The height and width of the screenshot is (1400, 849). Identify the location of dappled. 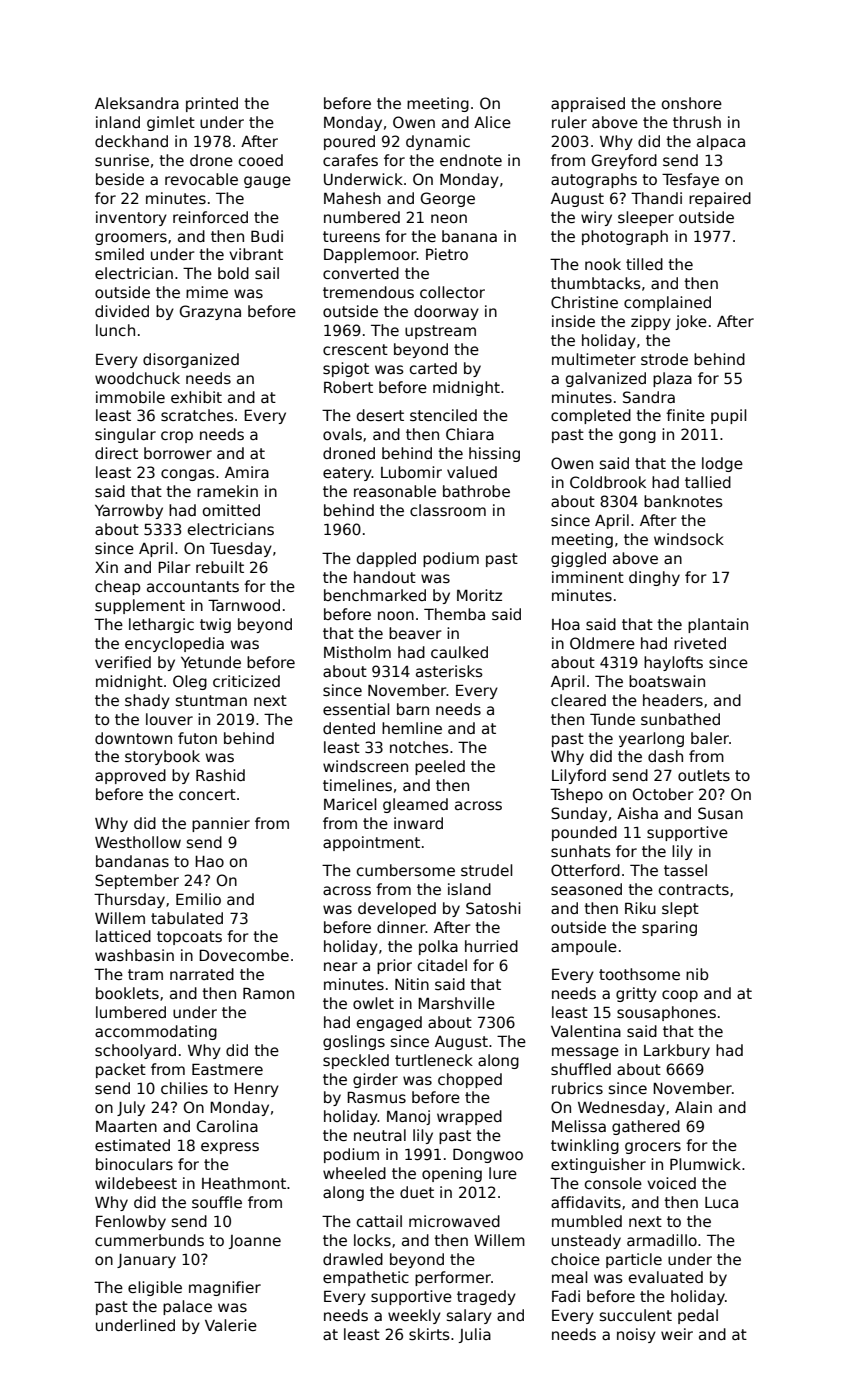
(386, 559).
